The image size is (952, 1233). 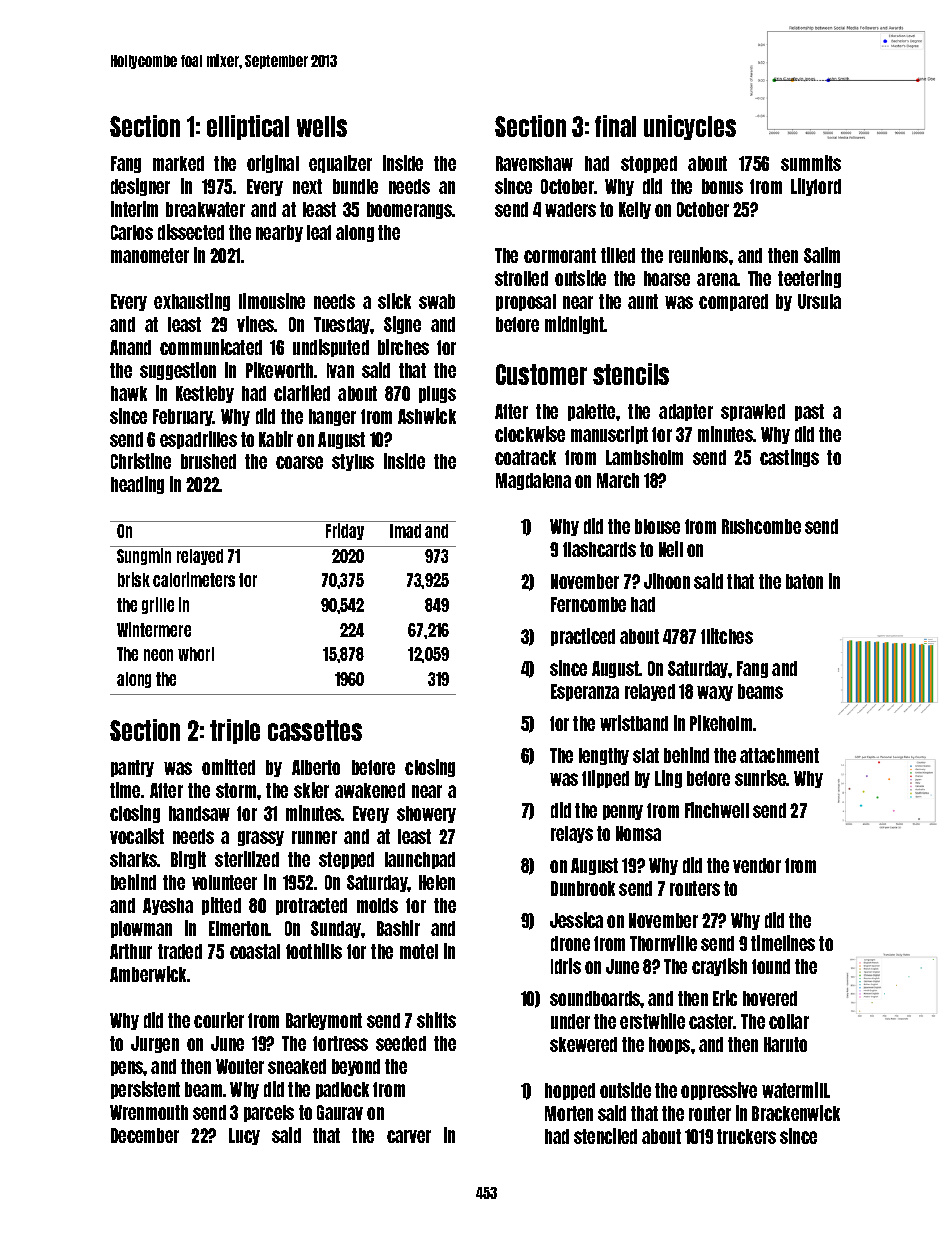 I want to click on Lucy, so click(x=244, y=1136).
